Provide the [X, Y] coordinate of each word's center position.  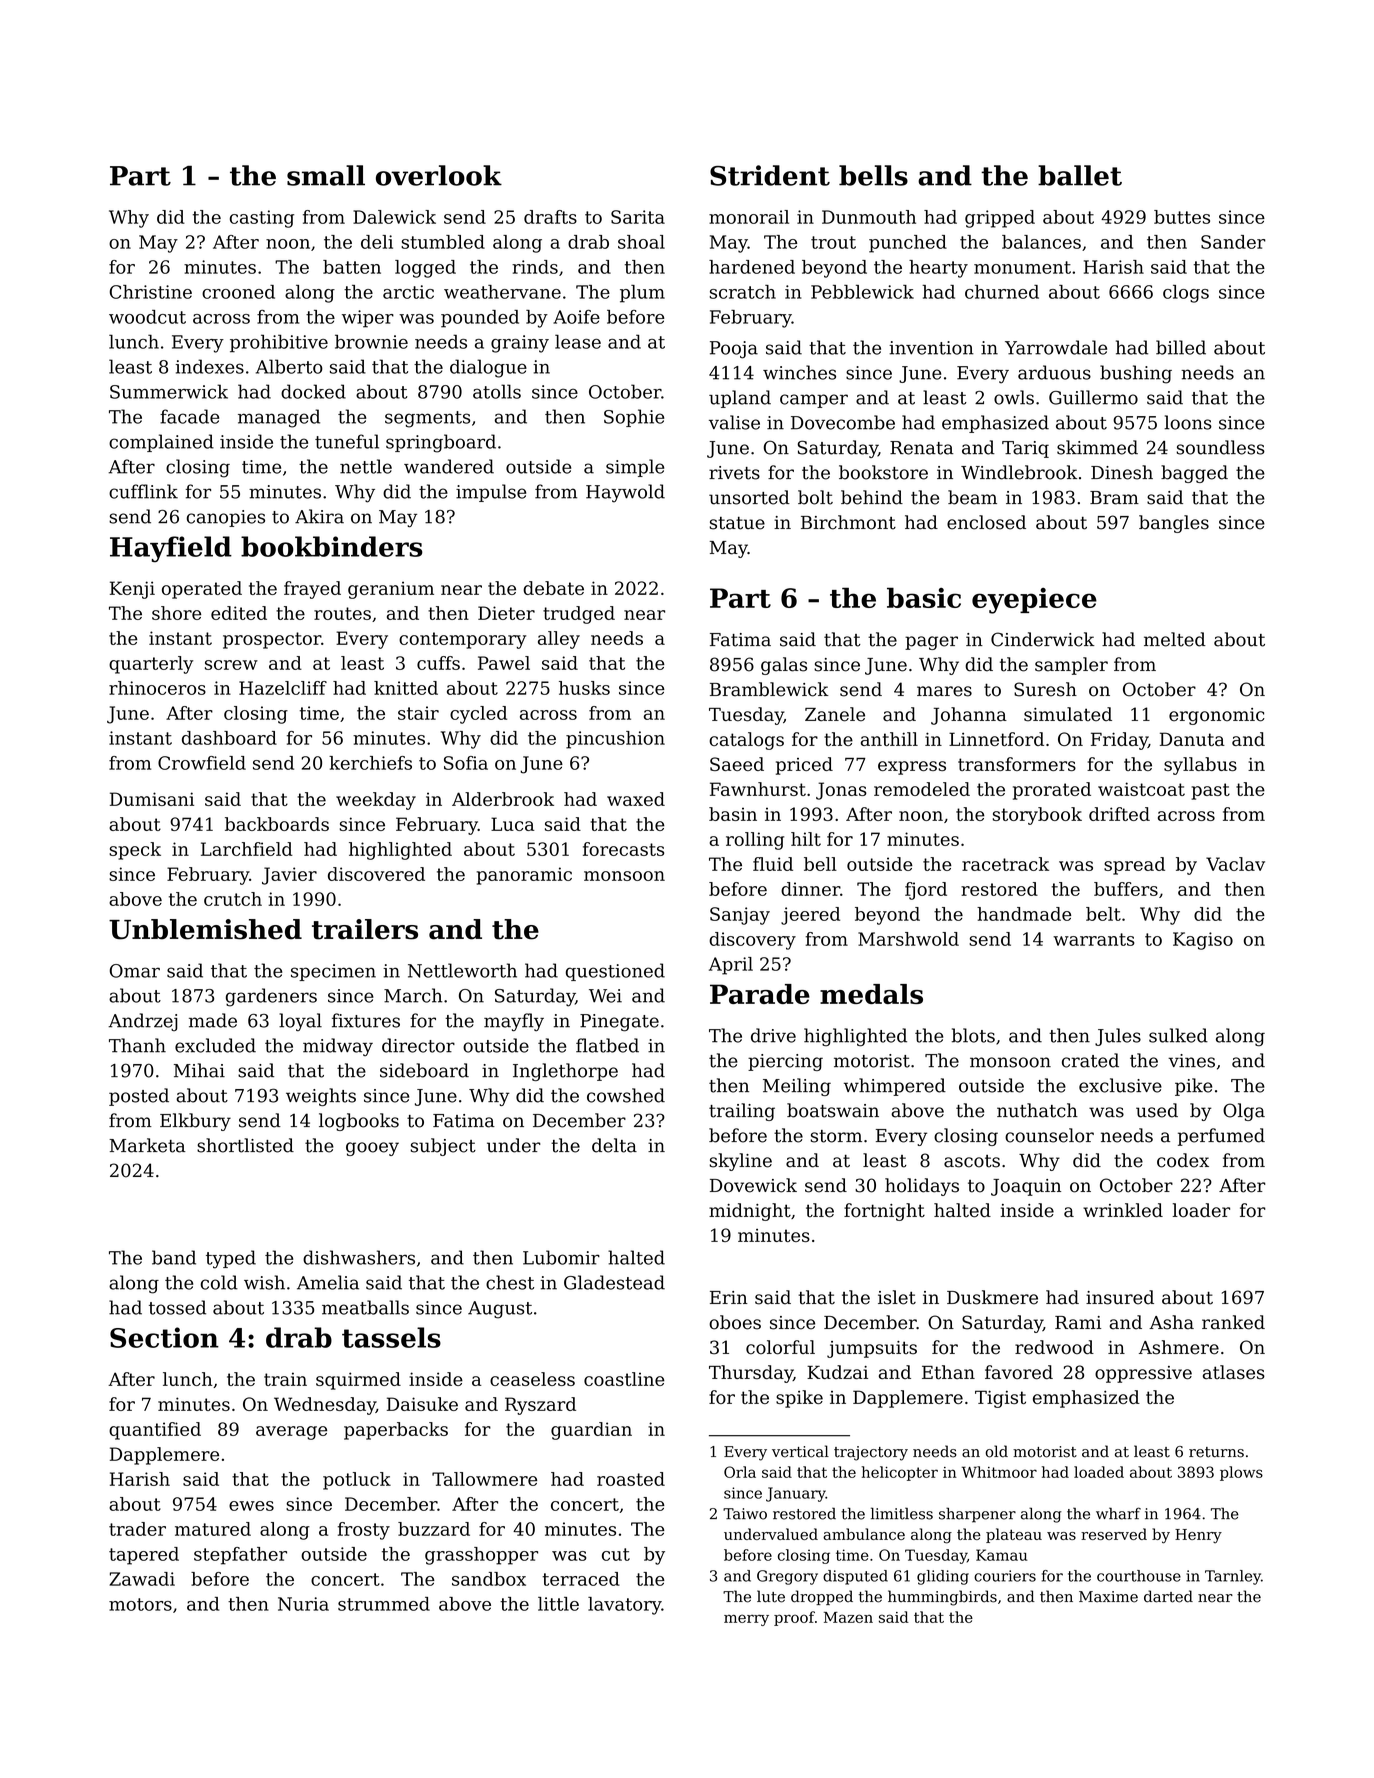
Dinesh [1122, 472]
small [326, 175]
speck [135, 851]
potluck [357, 1481]
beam [972, 497]
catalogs [746, 741]
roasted [631, 1479]
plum [642, 294]
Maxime [1108, 1597]
